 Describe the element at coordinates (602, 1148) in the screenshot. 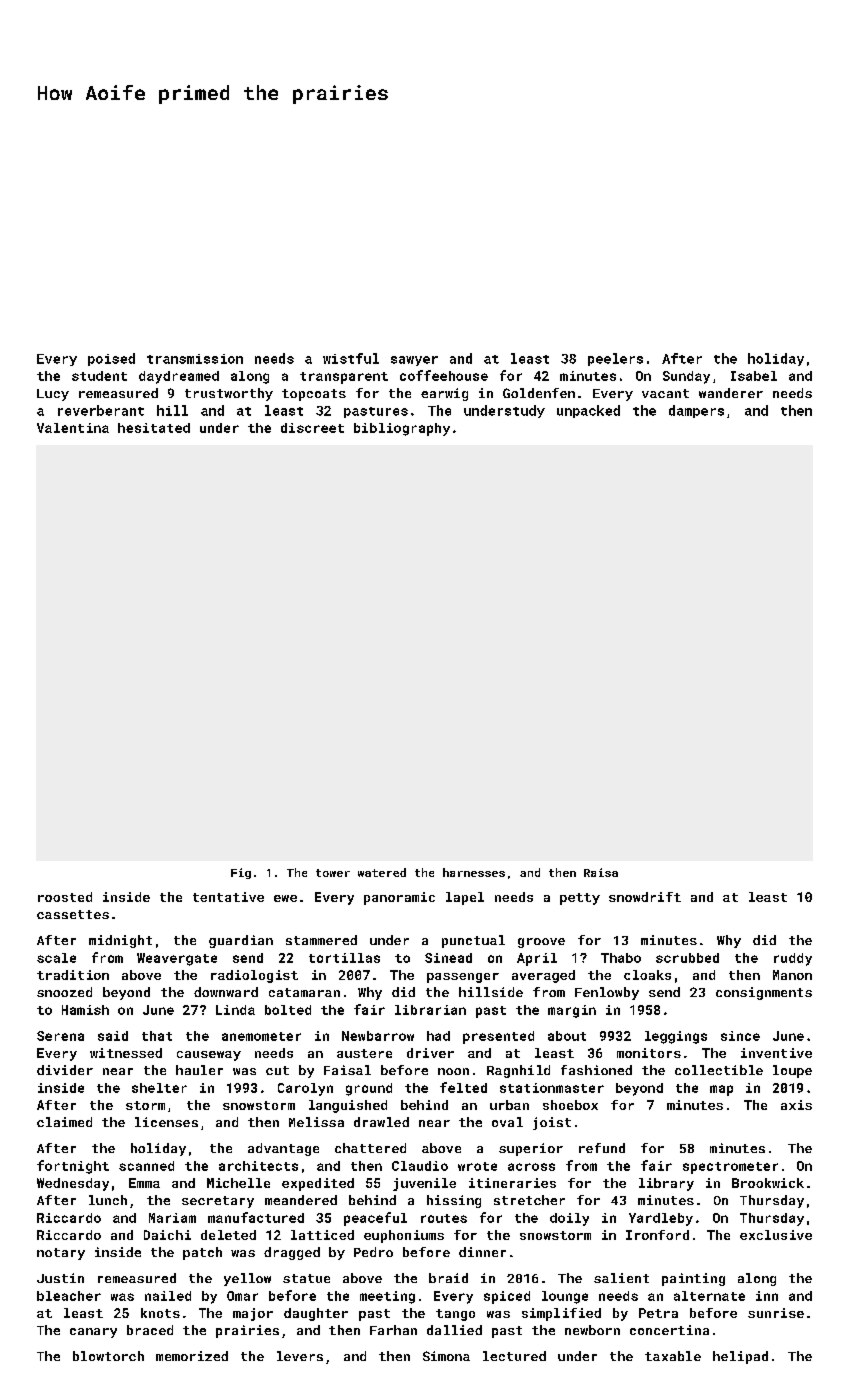

I see `refund` at that location.
